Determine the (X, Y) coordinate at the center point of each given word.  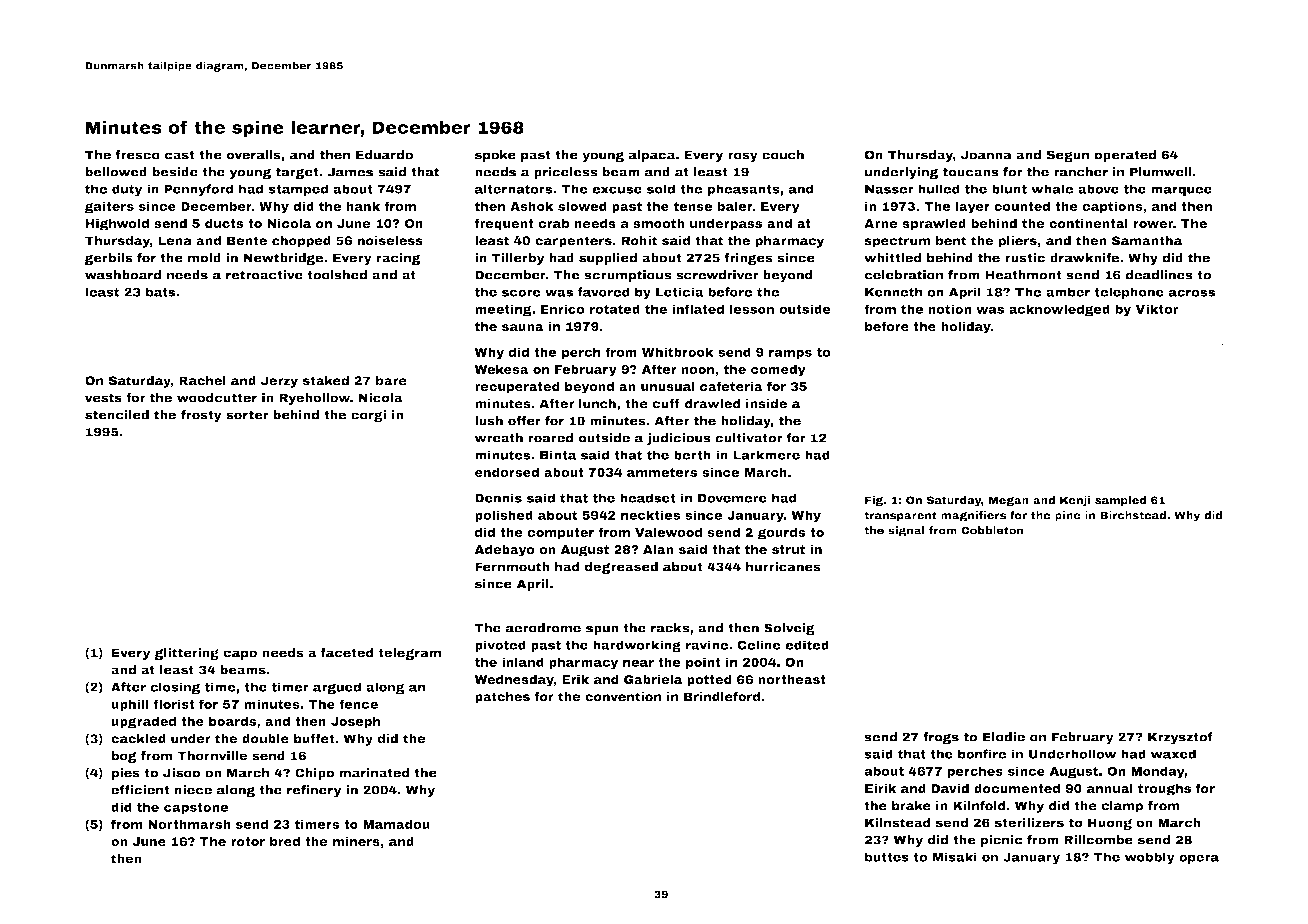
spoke (495, 156)
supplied (608, 259)
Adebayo (504, 550)
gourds (782, 533)
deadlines (1159, 275)
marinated (374, 773)
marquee (1181, 191)
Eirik (880, 788)
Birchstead (1133, 515)
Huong (1110, 824)
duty (127, 190)
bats (160, 292)
